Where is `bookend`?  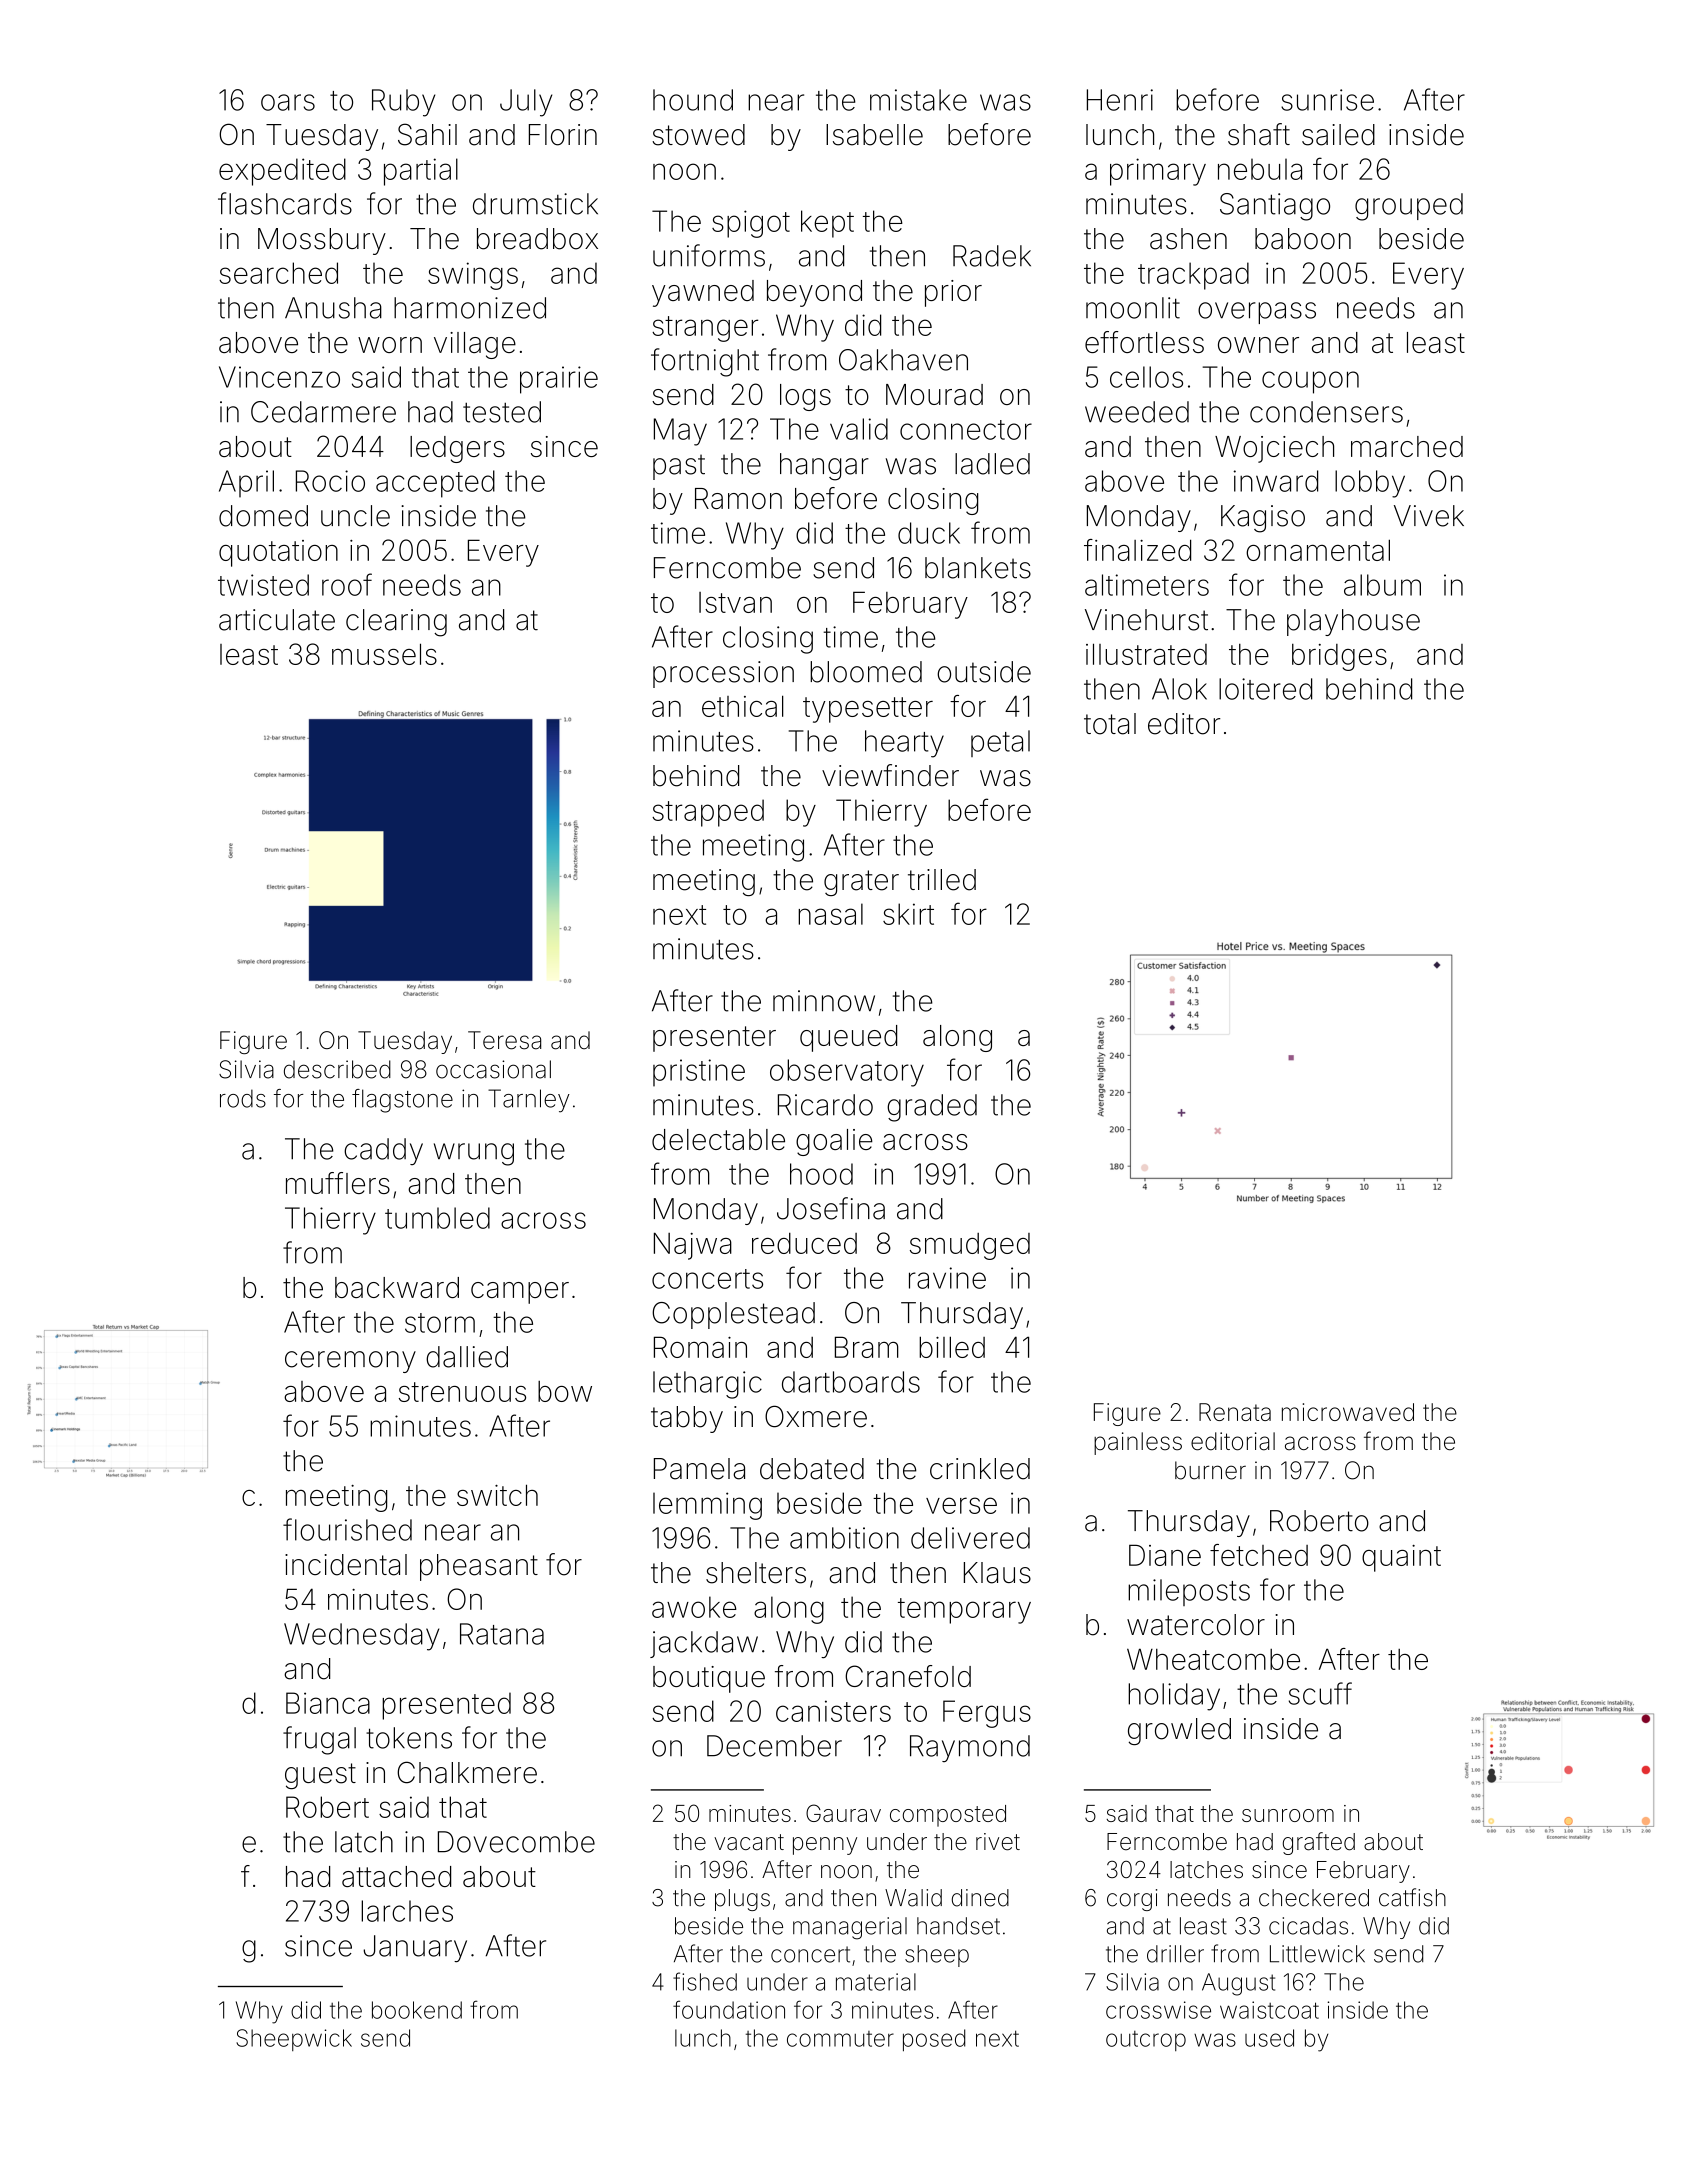 bookend is located at coordinates (417, 2010).
